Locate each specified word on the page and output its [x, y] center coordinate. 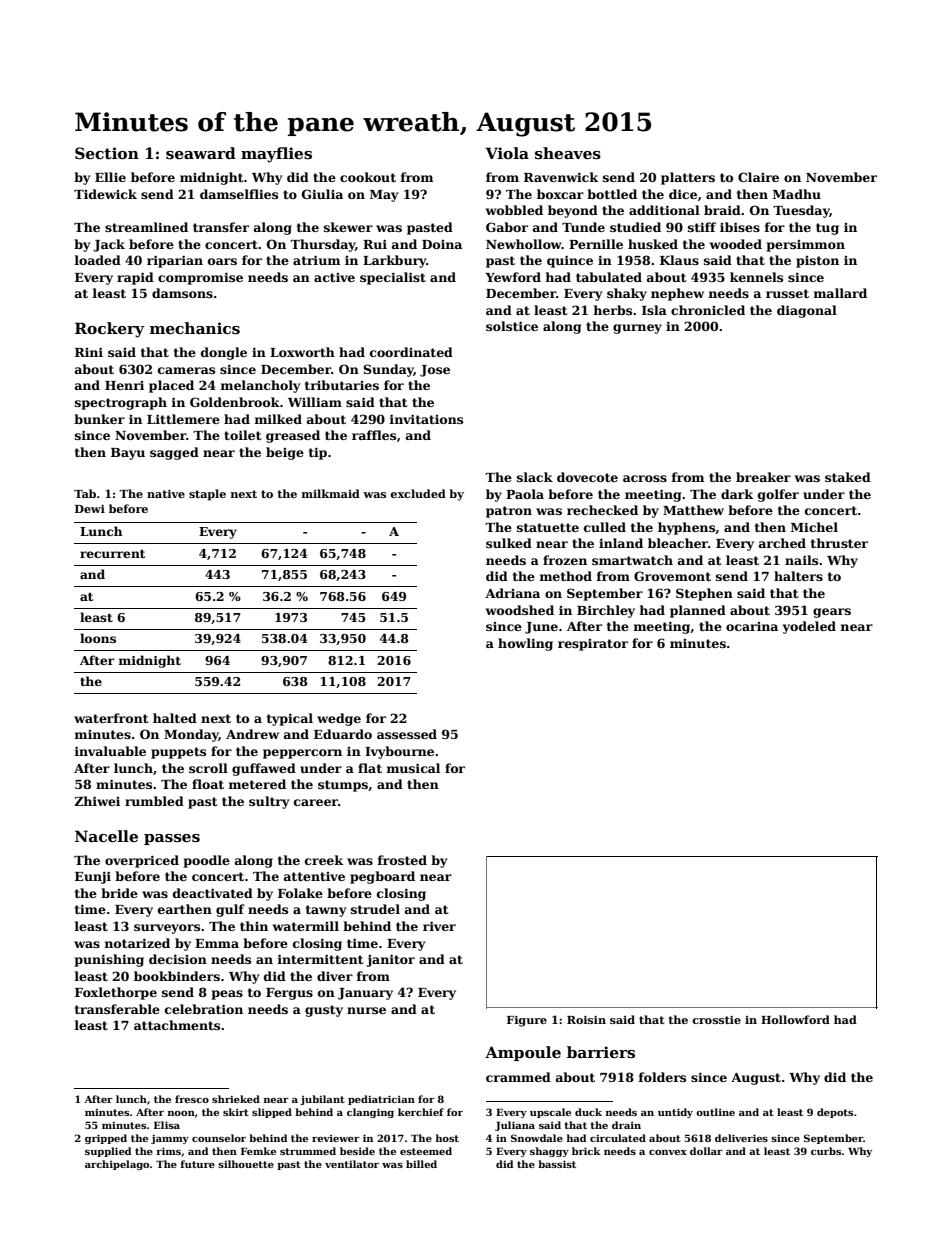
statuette [548, 527]
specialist [393, 278]
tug [827, 229]
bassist [557, 1164]
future [198, 1164]
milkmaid [330, 493]
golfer [778, 495]
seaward [201, 153]
